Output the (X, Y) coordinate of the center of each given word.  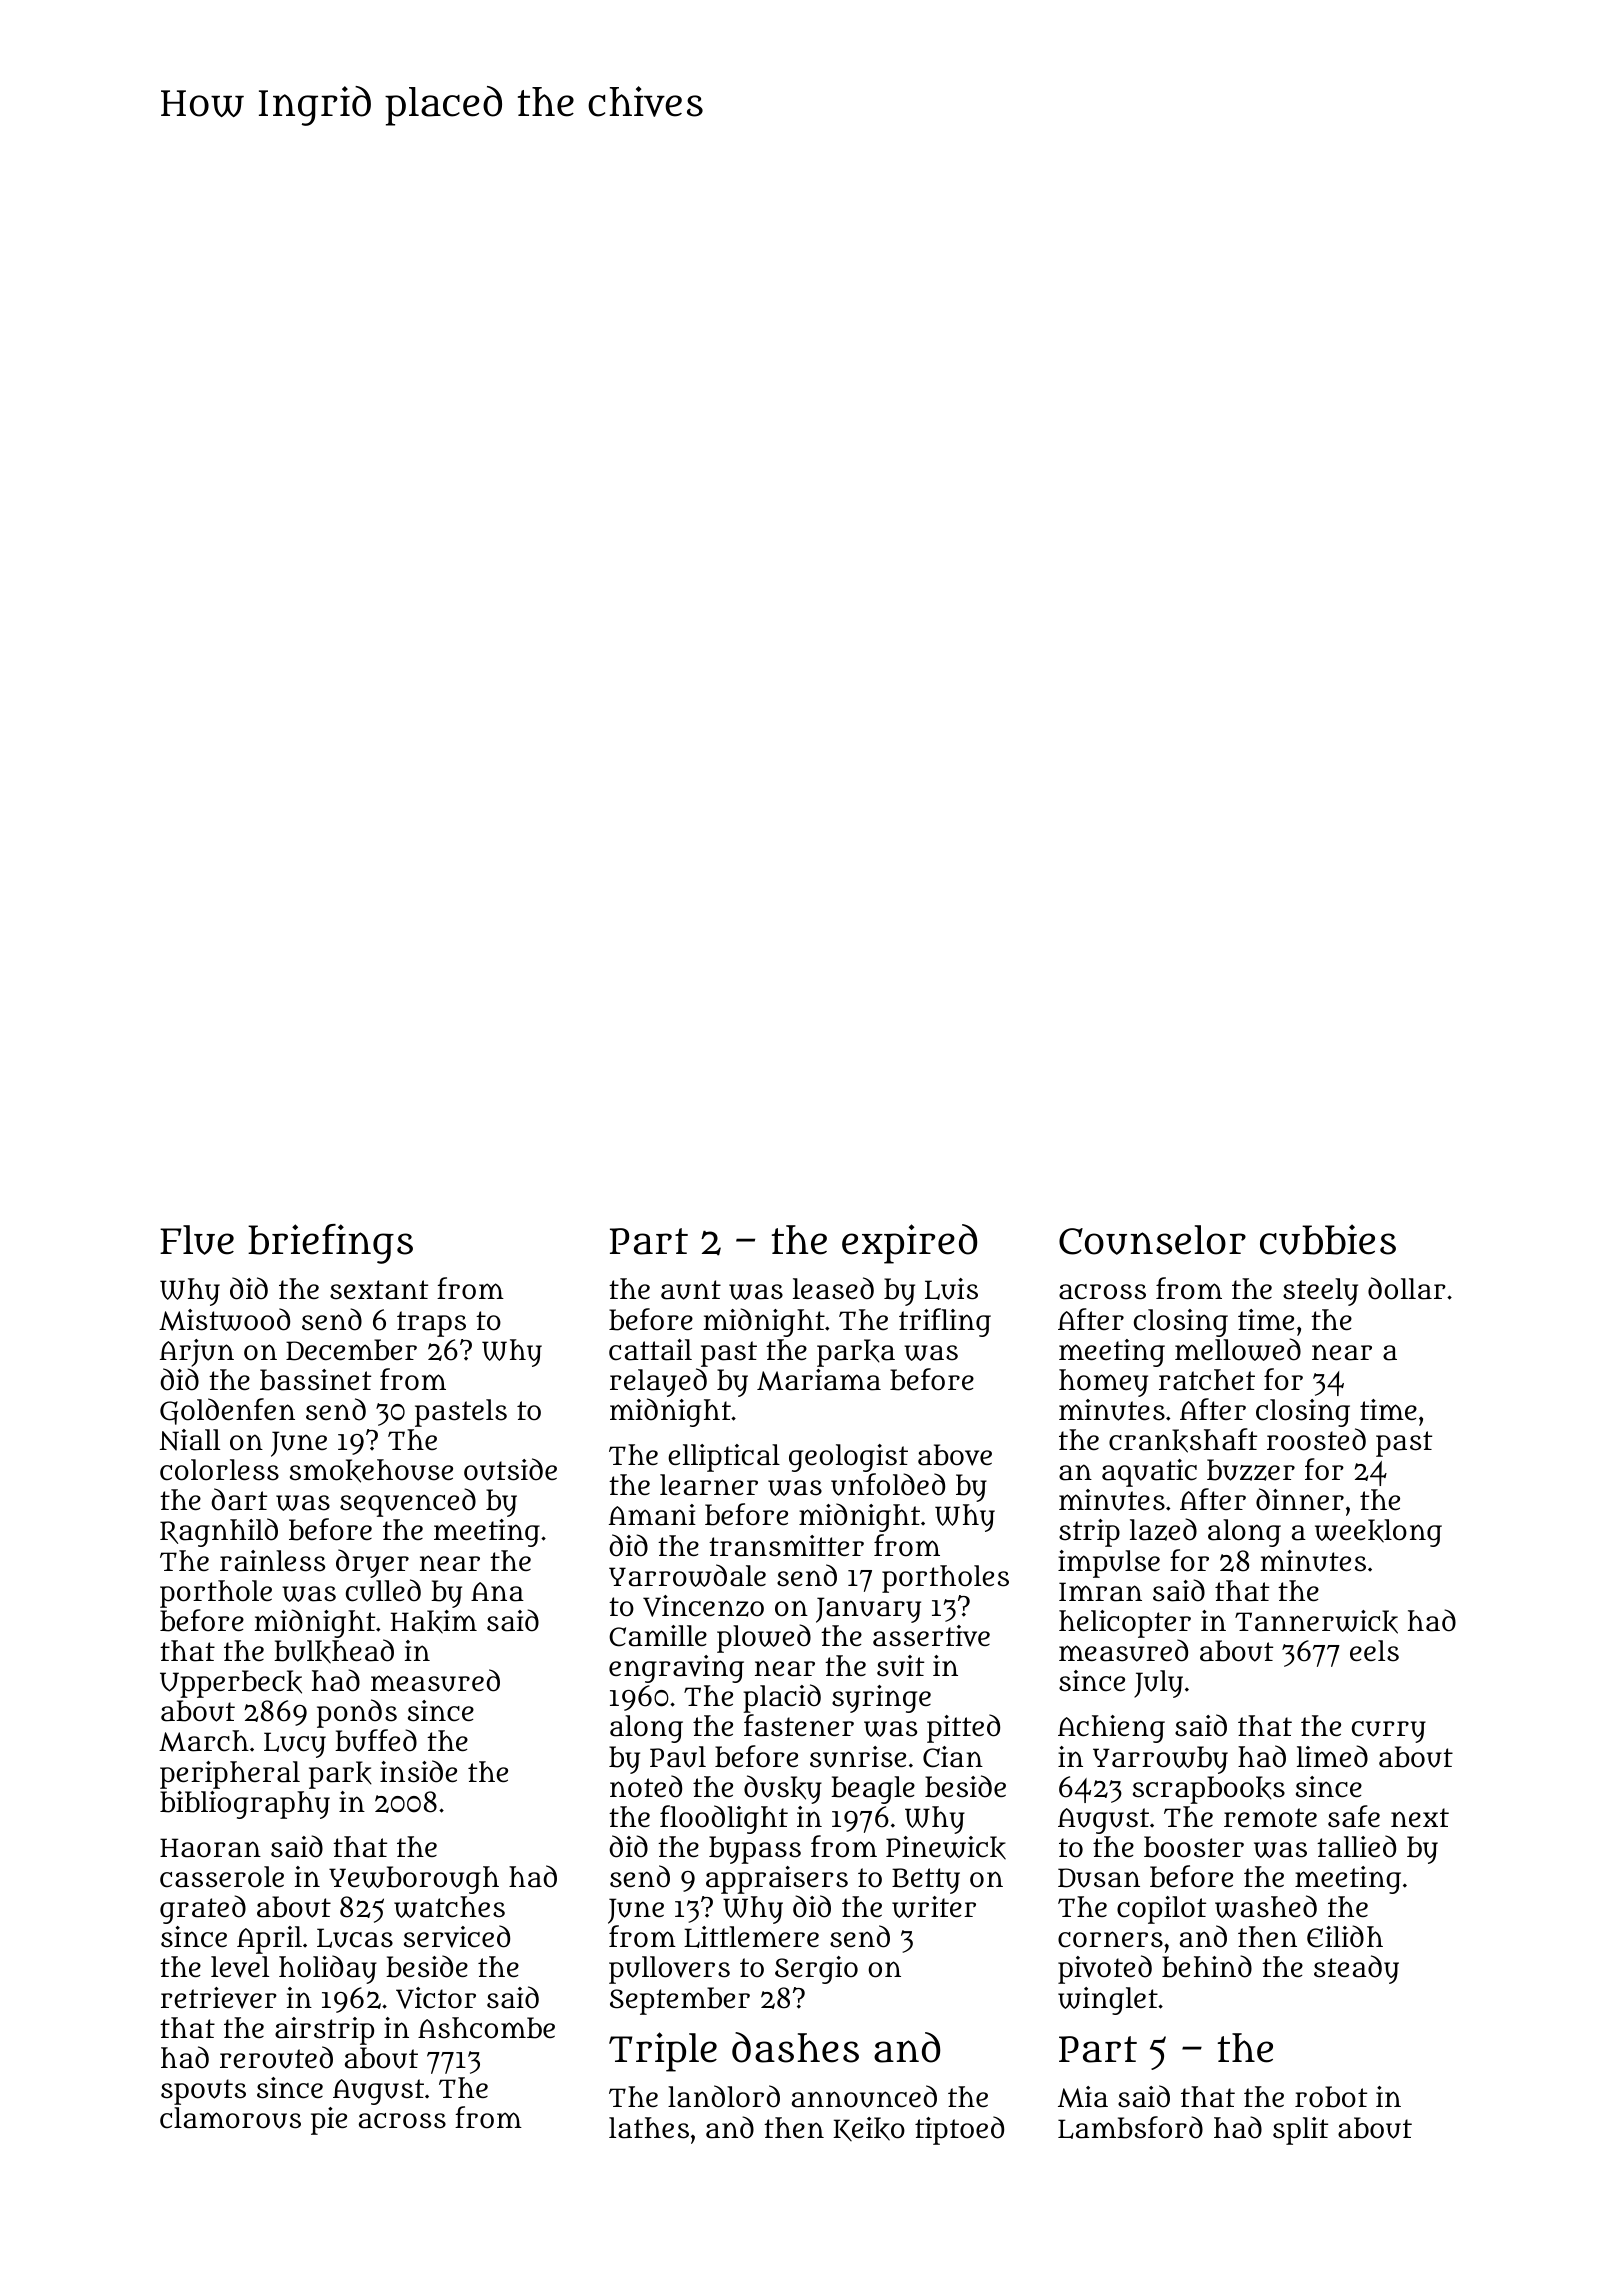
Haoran (210, 1848)
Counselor (1152, 1240)
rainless (272, 1561)
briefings (330, 1244)
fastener (799, 1725)
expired (909, 1244)
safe (1354, 1816)
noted (646, 1786)
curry (1389, 1732)
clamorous (230, 2118)
